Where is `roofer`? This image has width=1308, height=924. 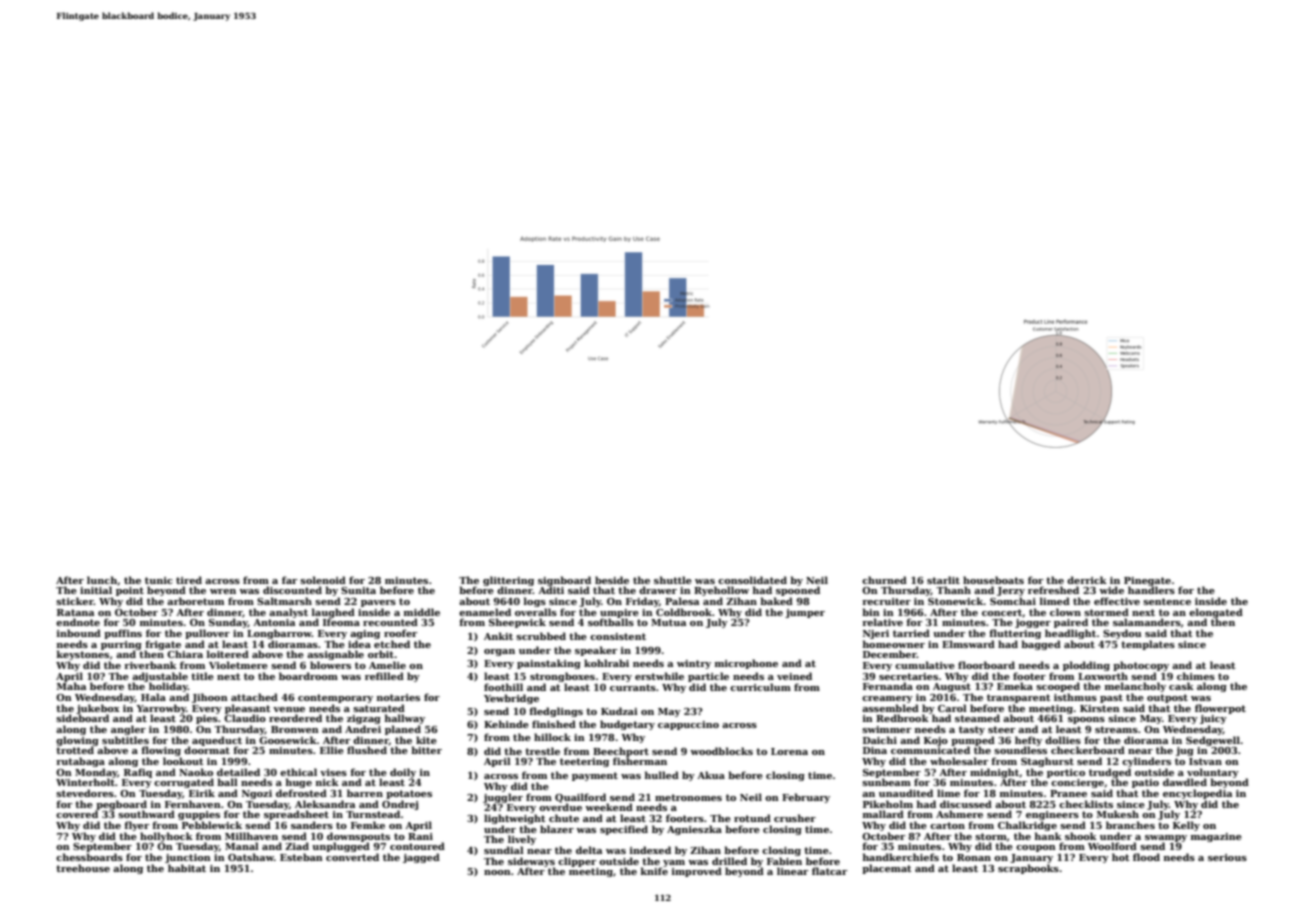
roofer is located at coordinates (401, 633).
